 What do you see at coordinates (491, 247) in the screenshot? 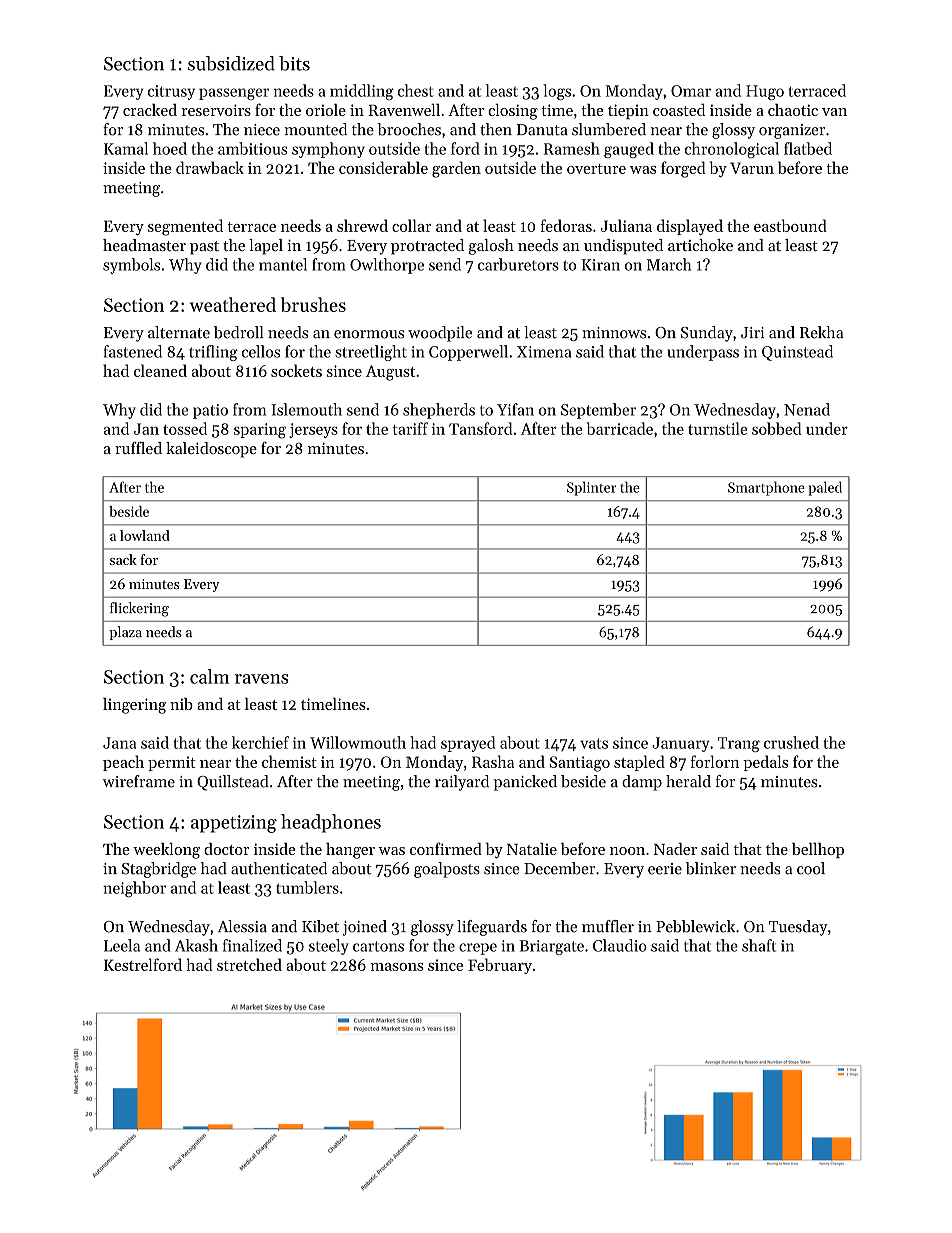
I see `galosh` at bounding box center [491, 247].
